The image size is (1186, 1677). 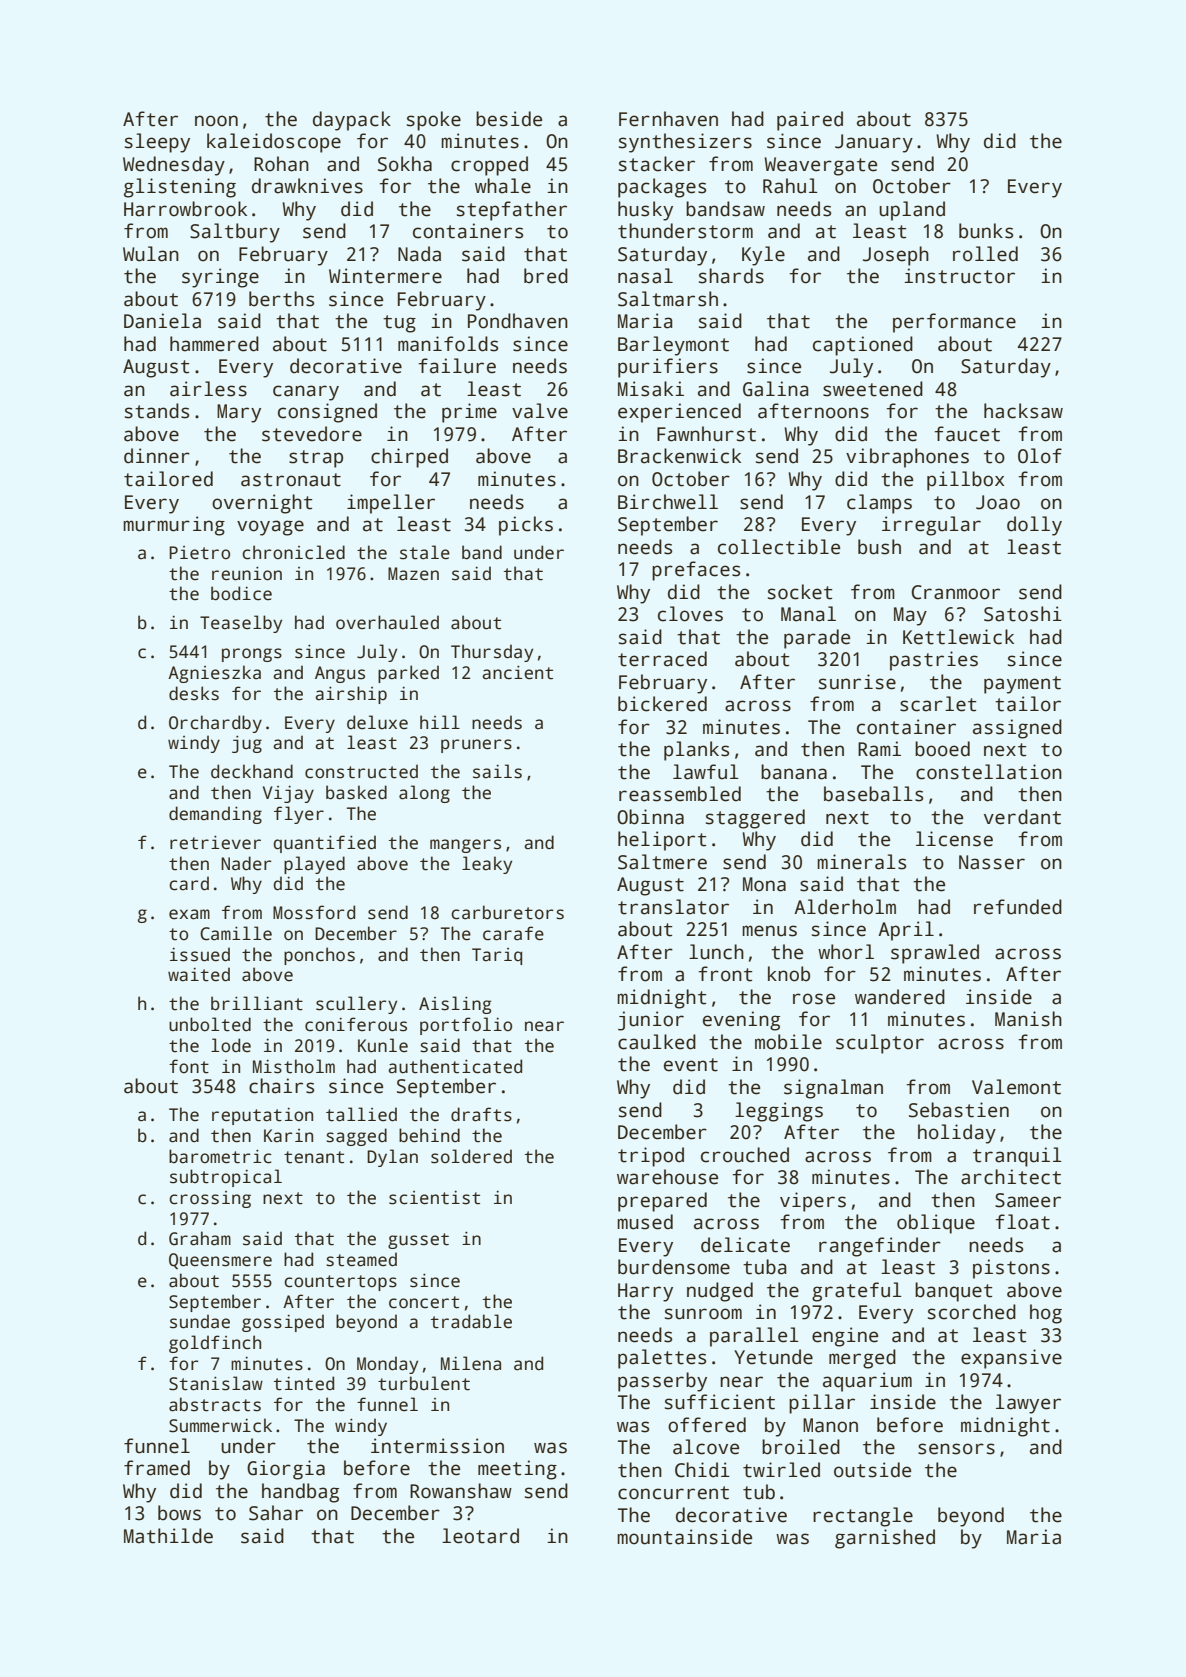 What do you see at coordinates (466, 1026) in the screenshot?
I see `portfolio` at bounding box center [466, 1026].
